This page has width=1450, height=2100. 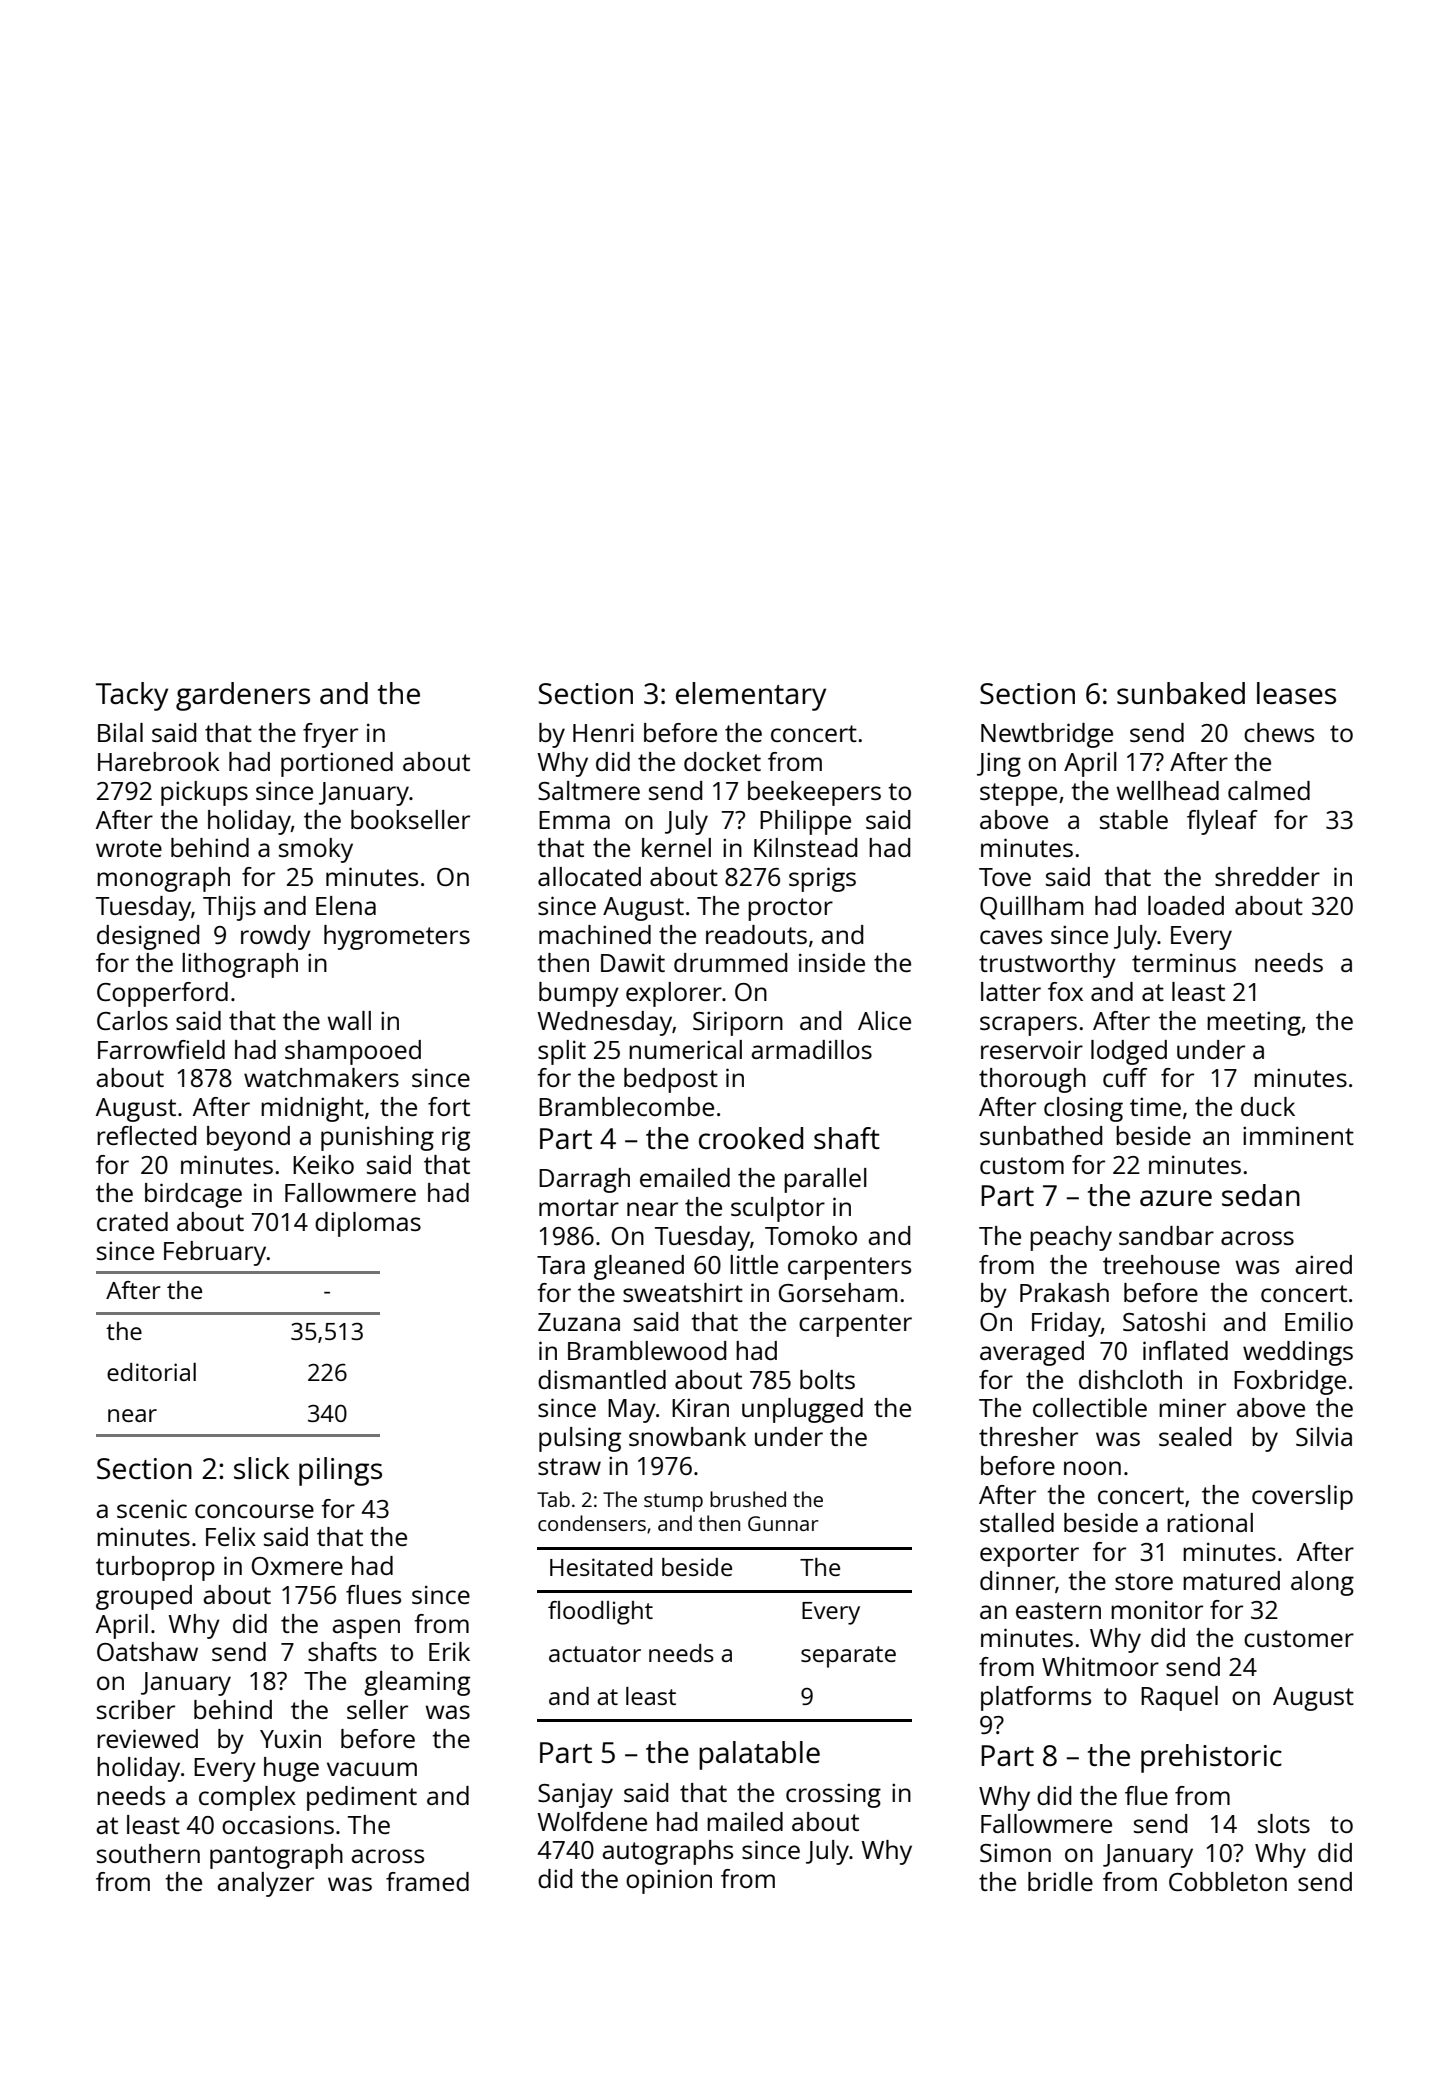 I want to click on split, so click(x=562, y=1052).
